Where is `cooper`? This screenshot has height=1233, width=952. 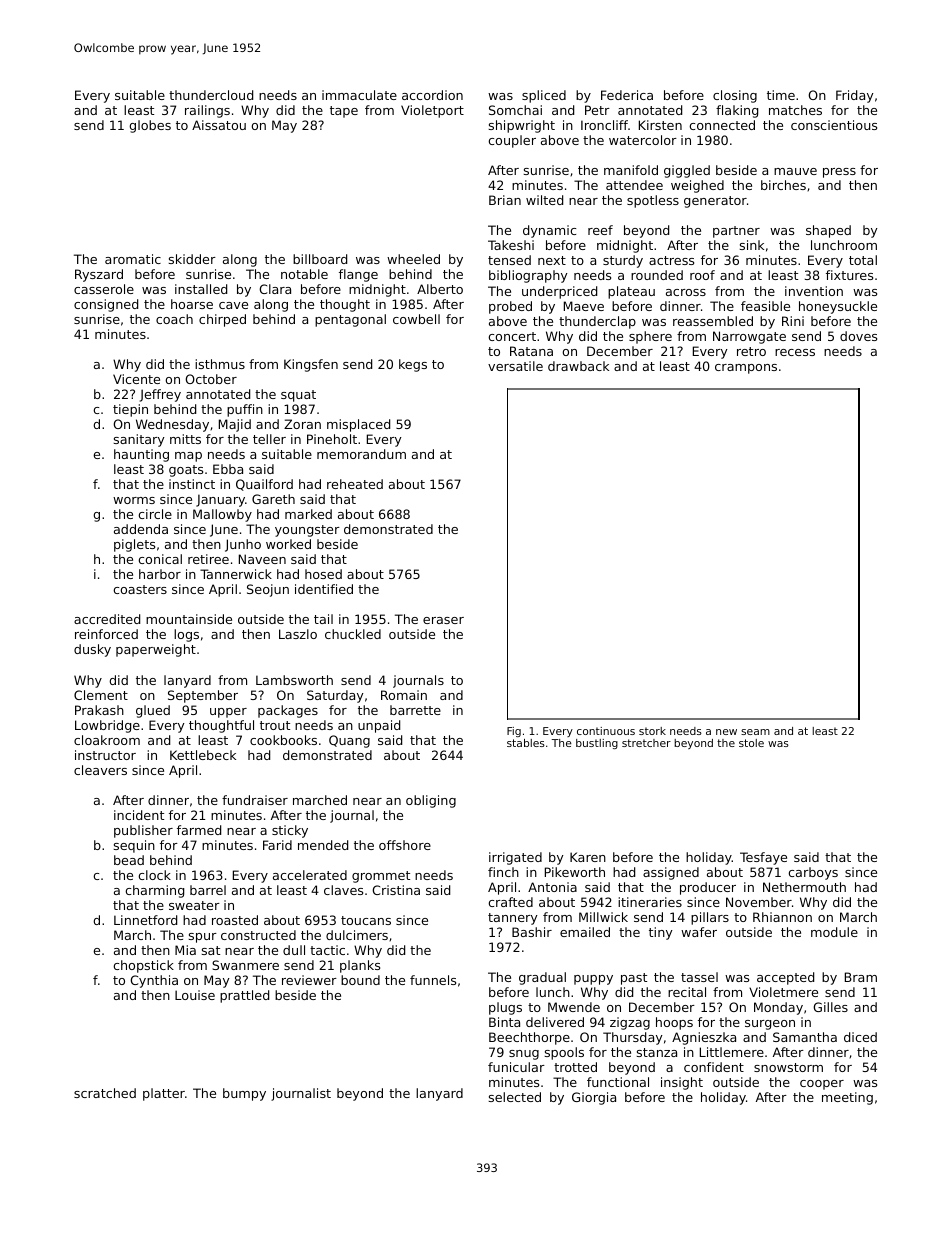 cooper is located at coordinates (822, 1085).
